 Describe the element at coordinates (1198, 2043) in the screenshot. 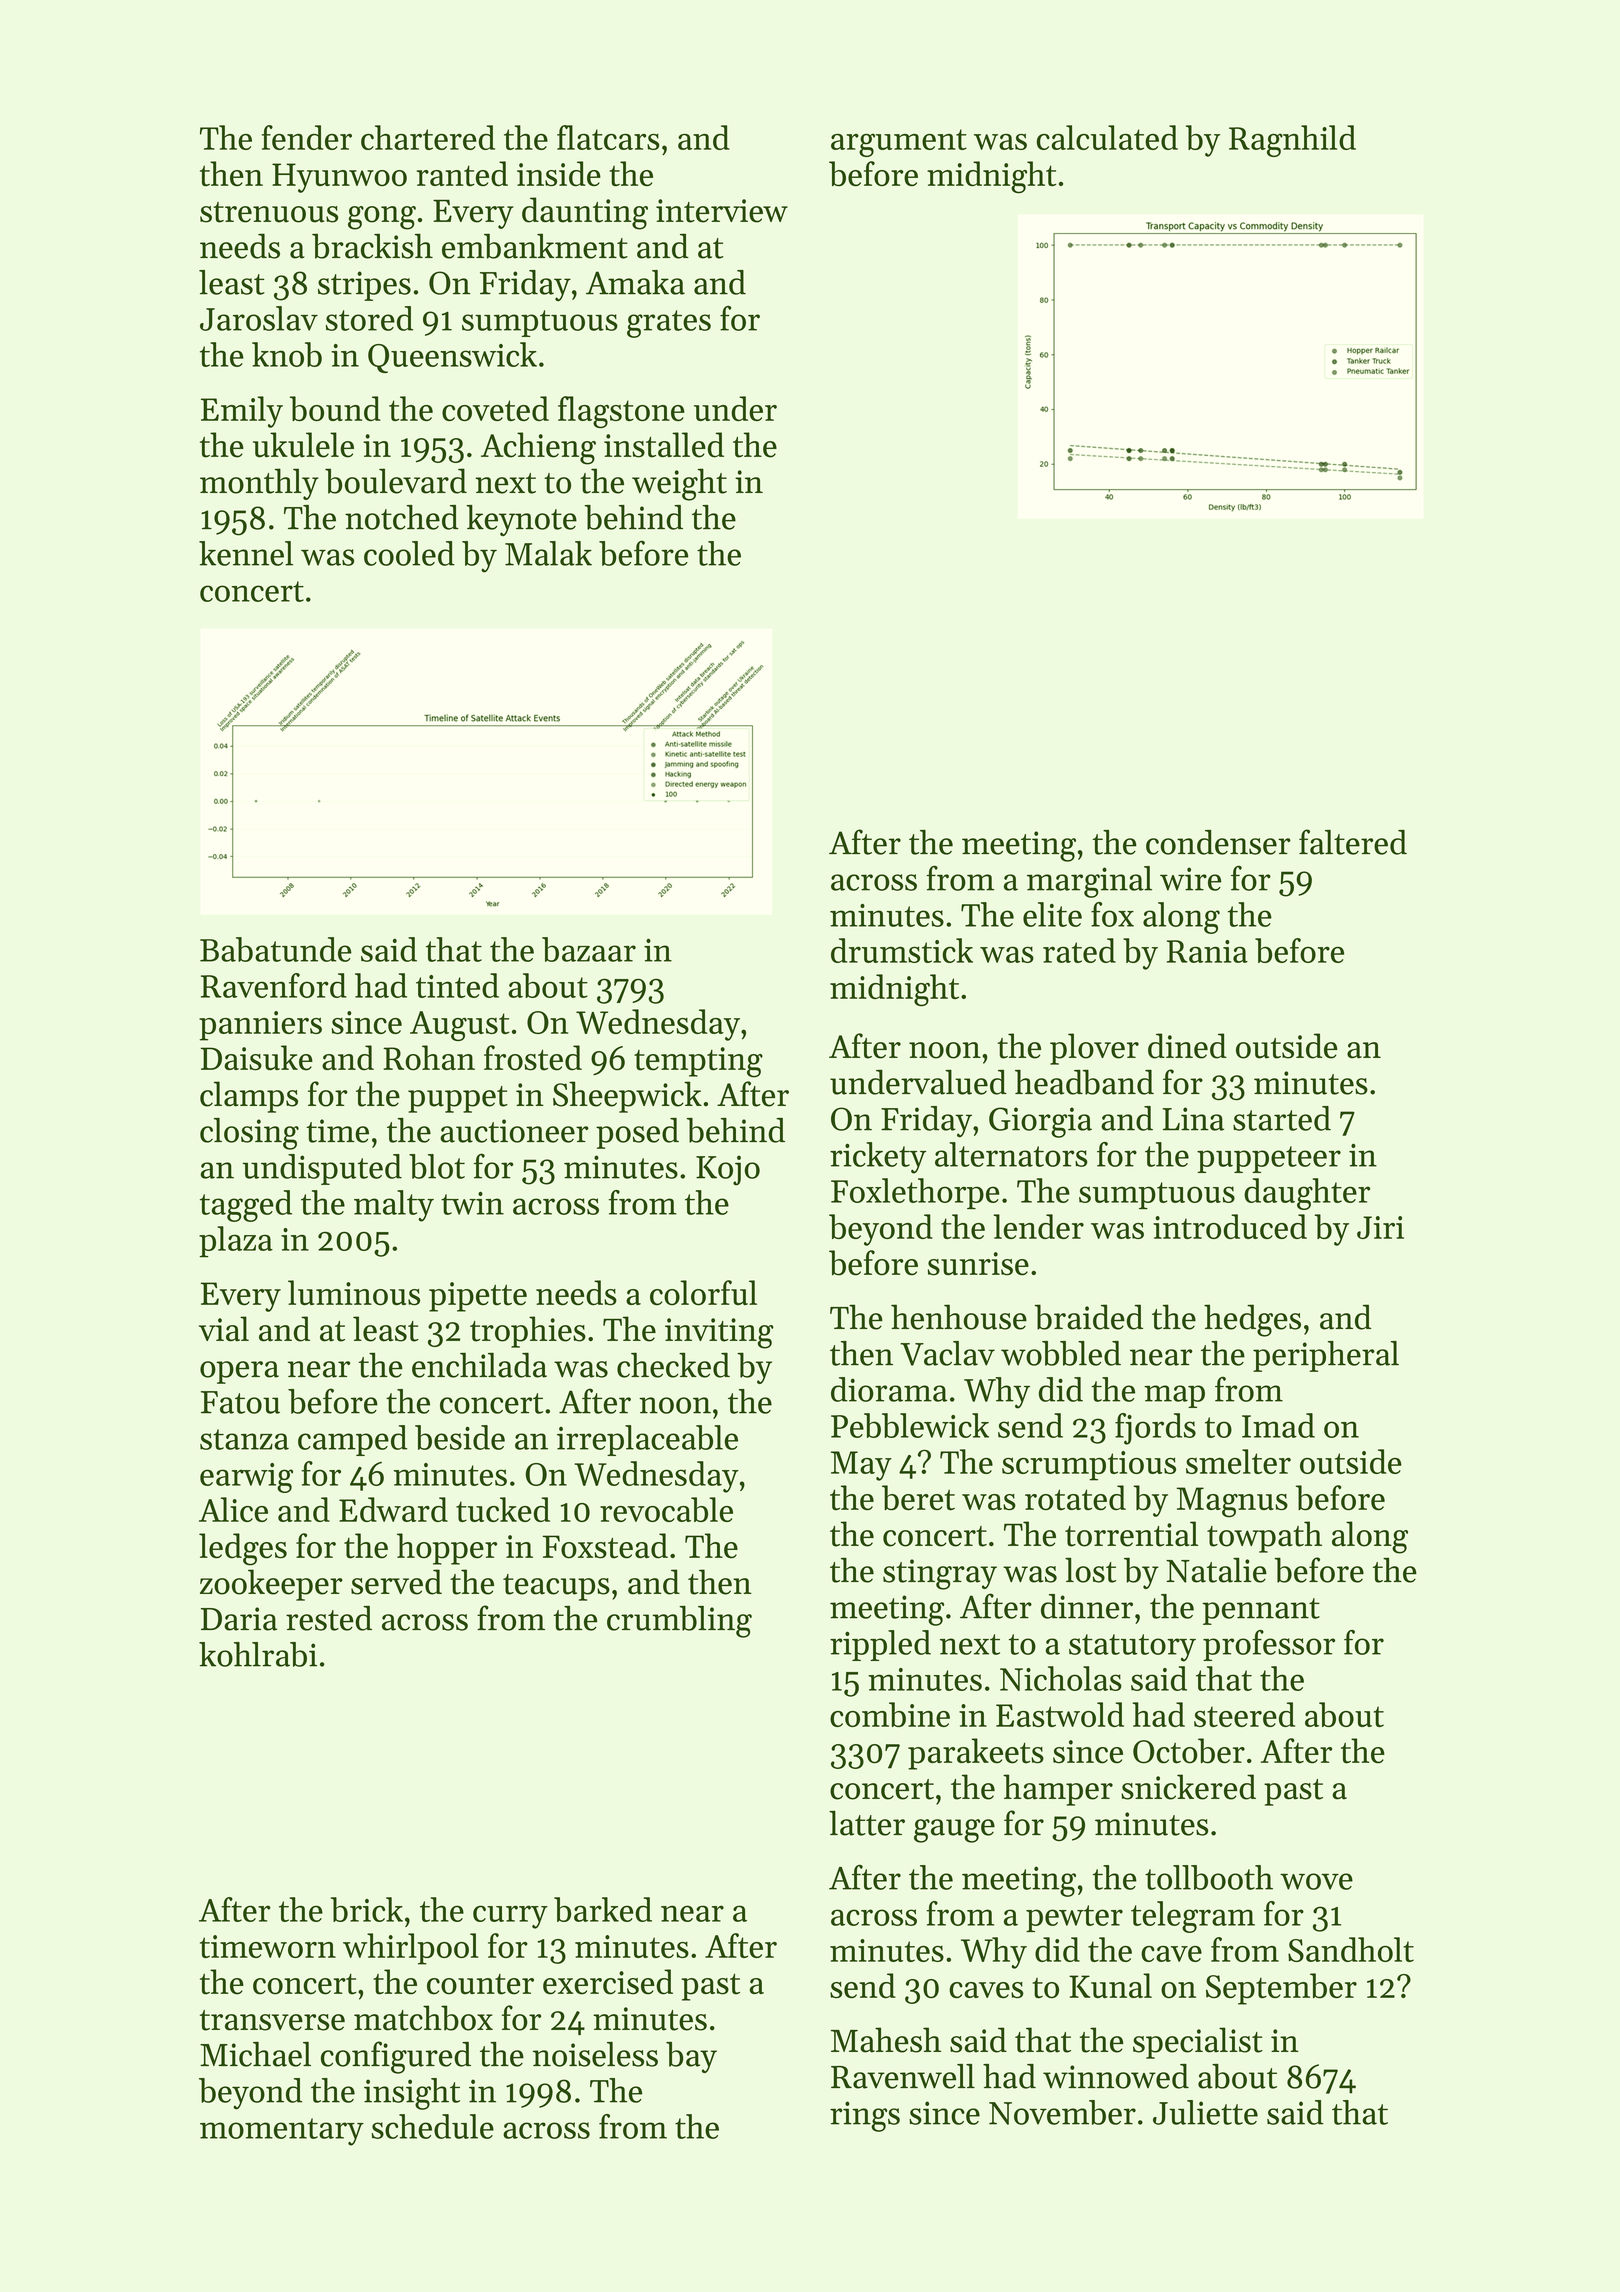

I see `specialist` at that location.
